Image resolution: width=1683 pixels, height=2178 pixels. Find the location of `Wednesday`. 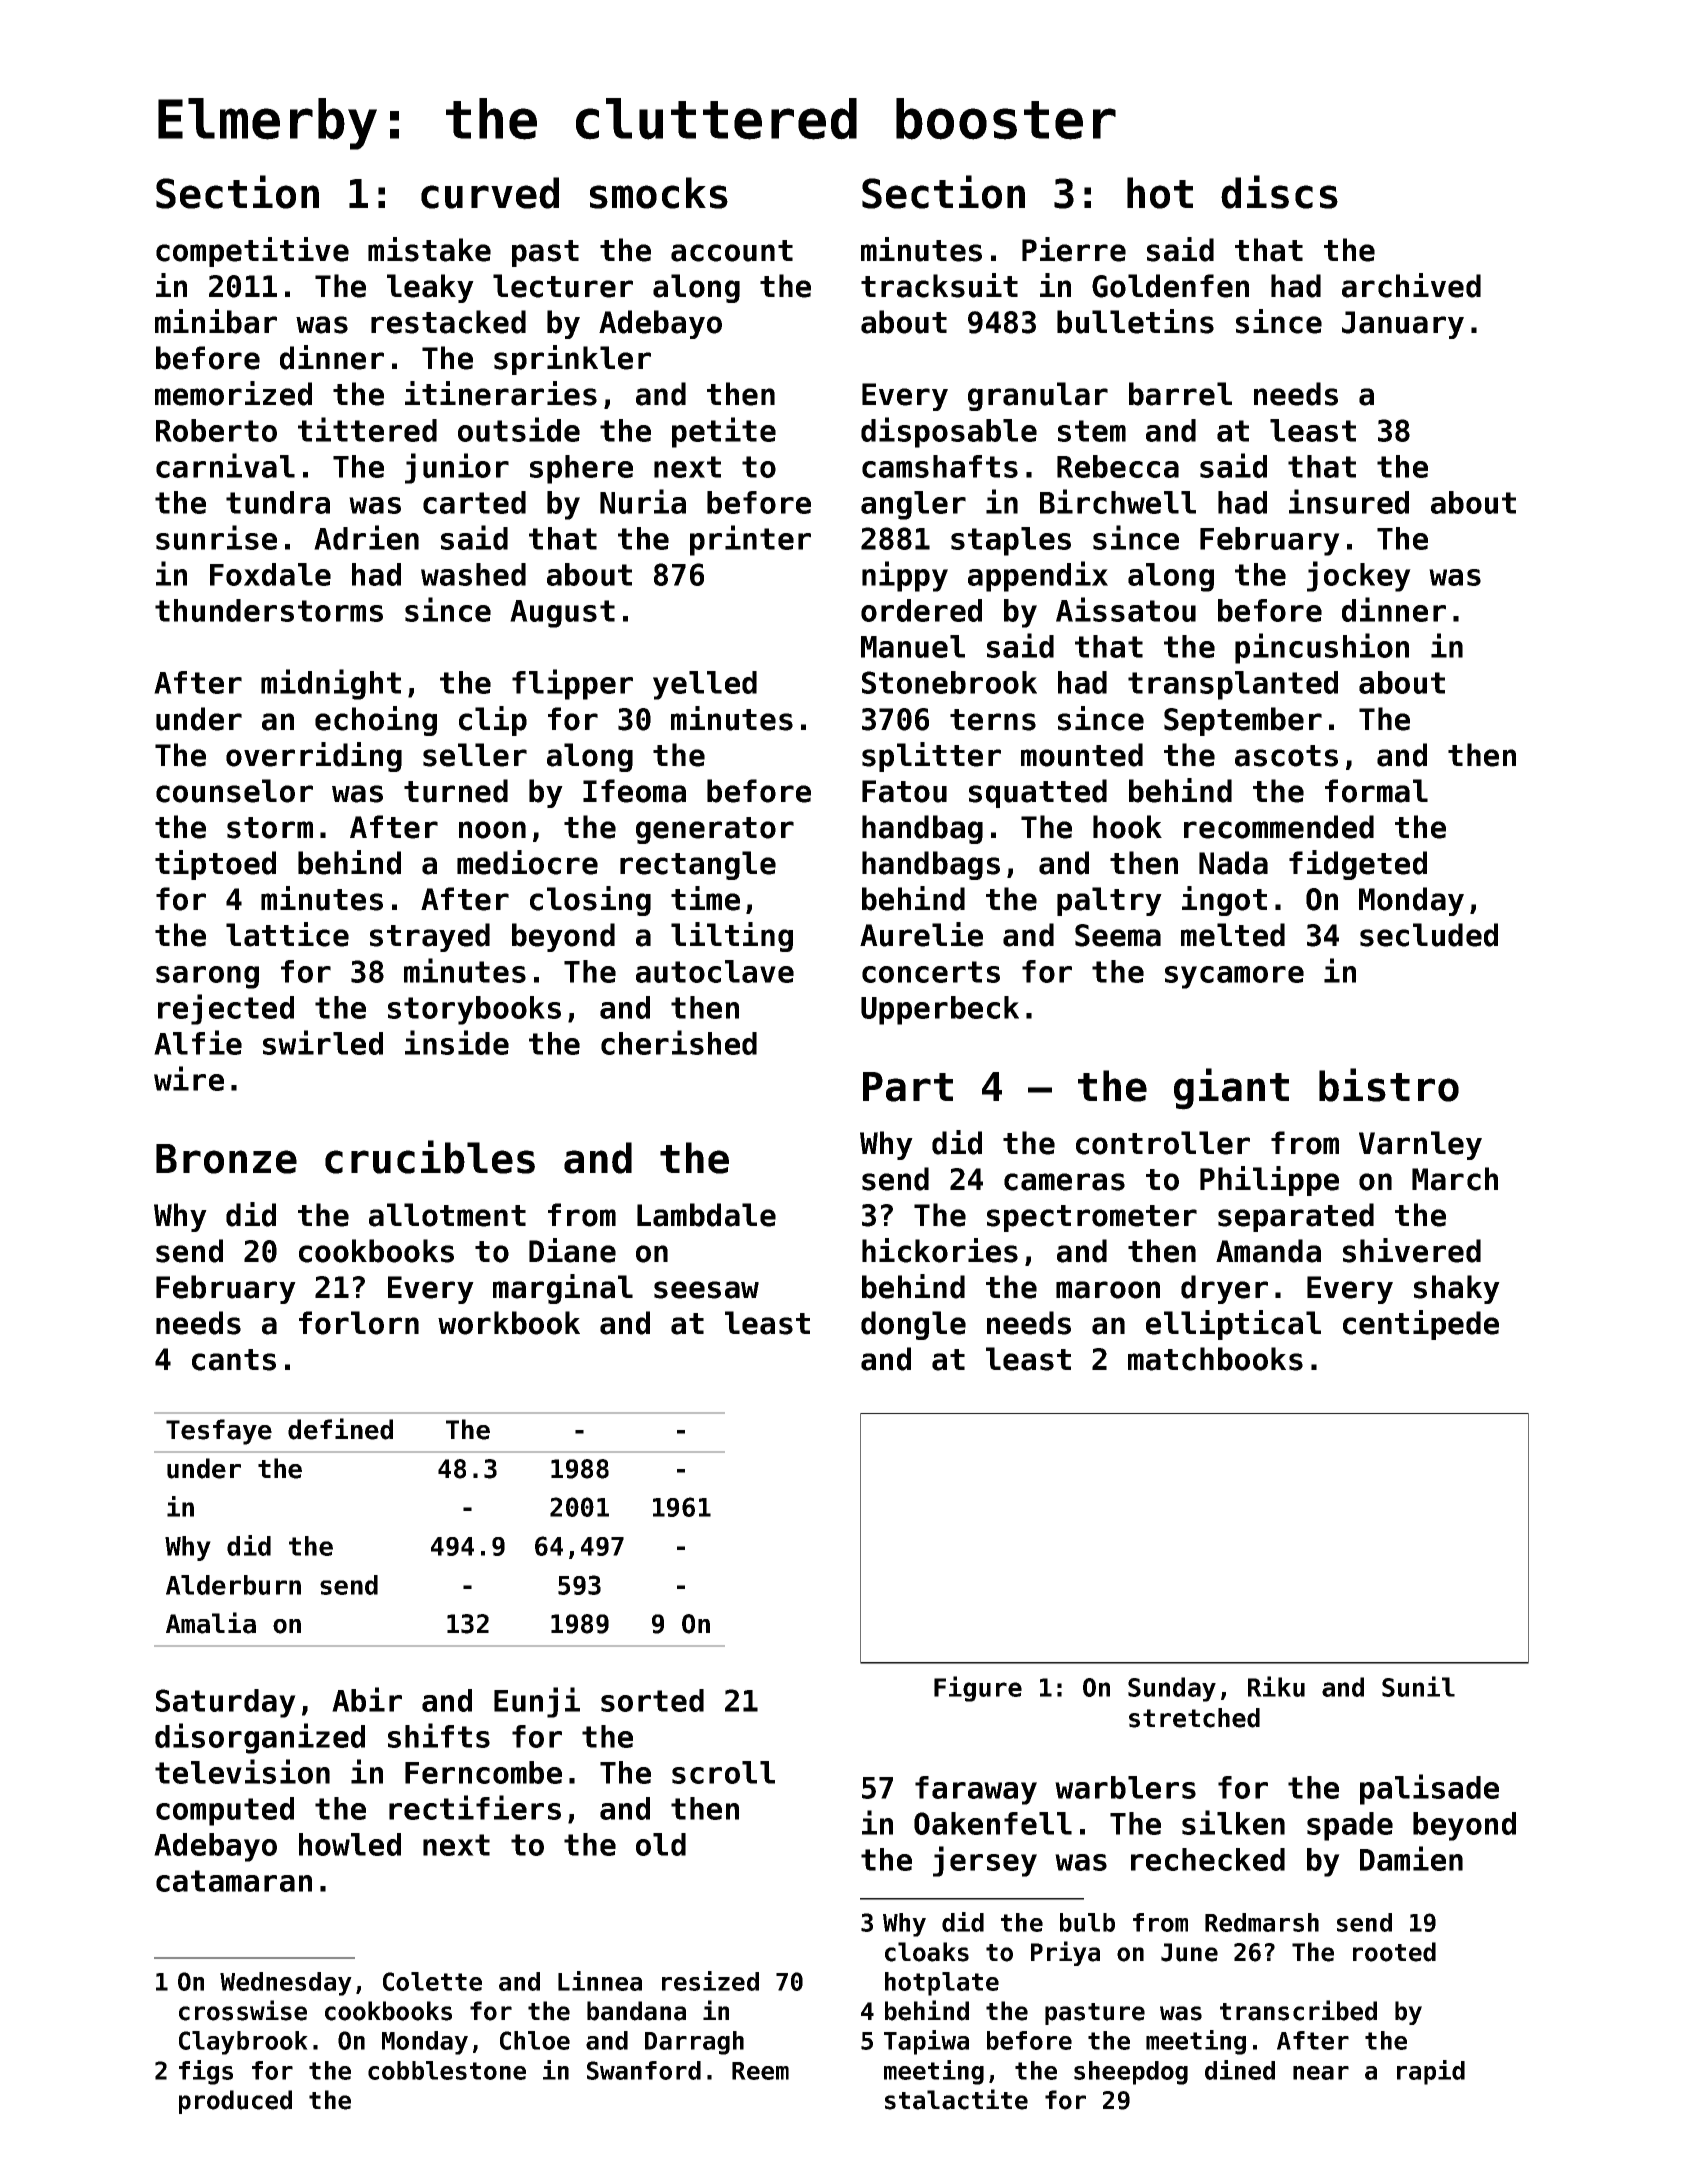

Wednesday is located at coordinates (286, 1984).
